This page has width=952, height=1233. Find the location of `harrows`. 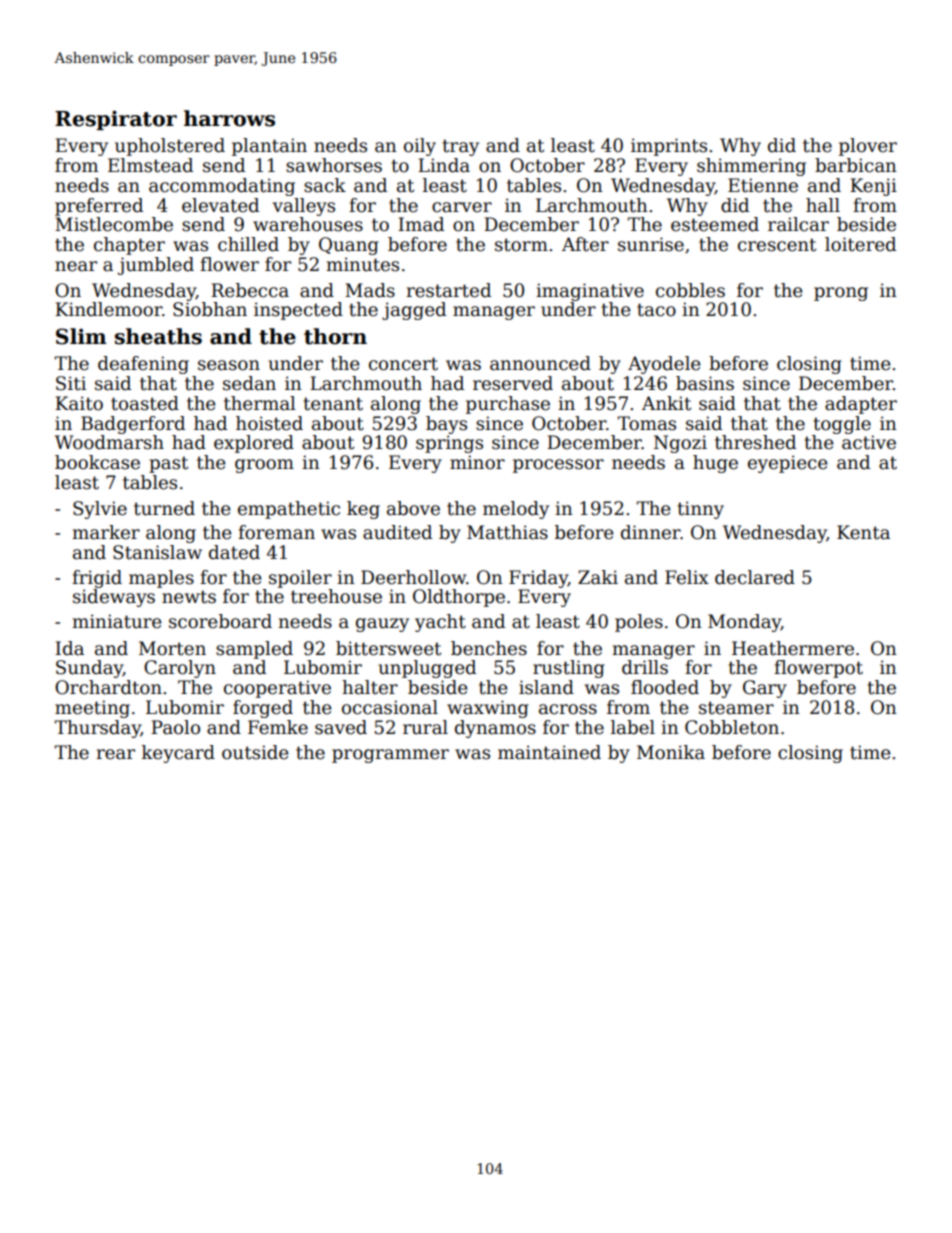

harrows is located at coordinates (229, 118).
